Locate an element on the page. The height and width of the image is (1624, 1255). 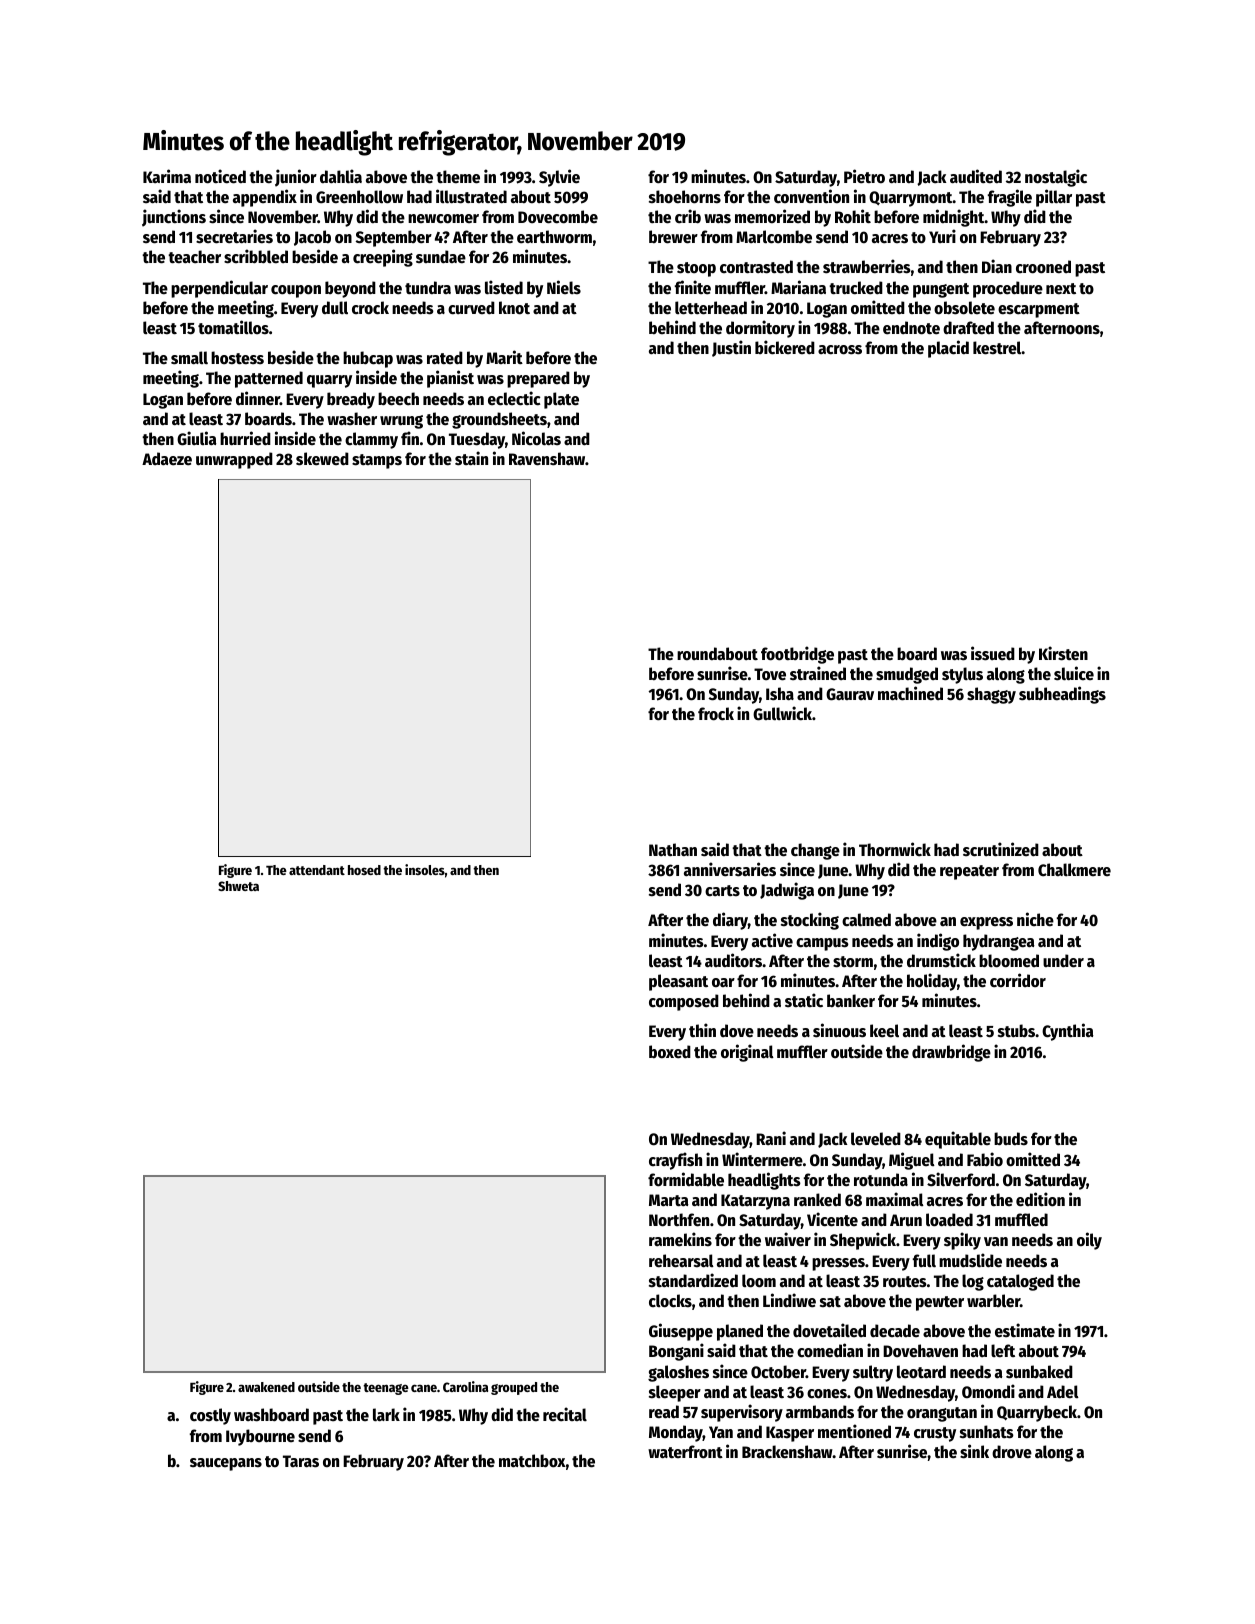
crayfish is located at coordinates (675, 1161).
